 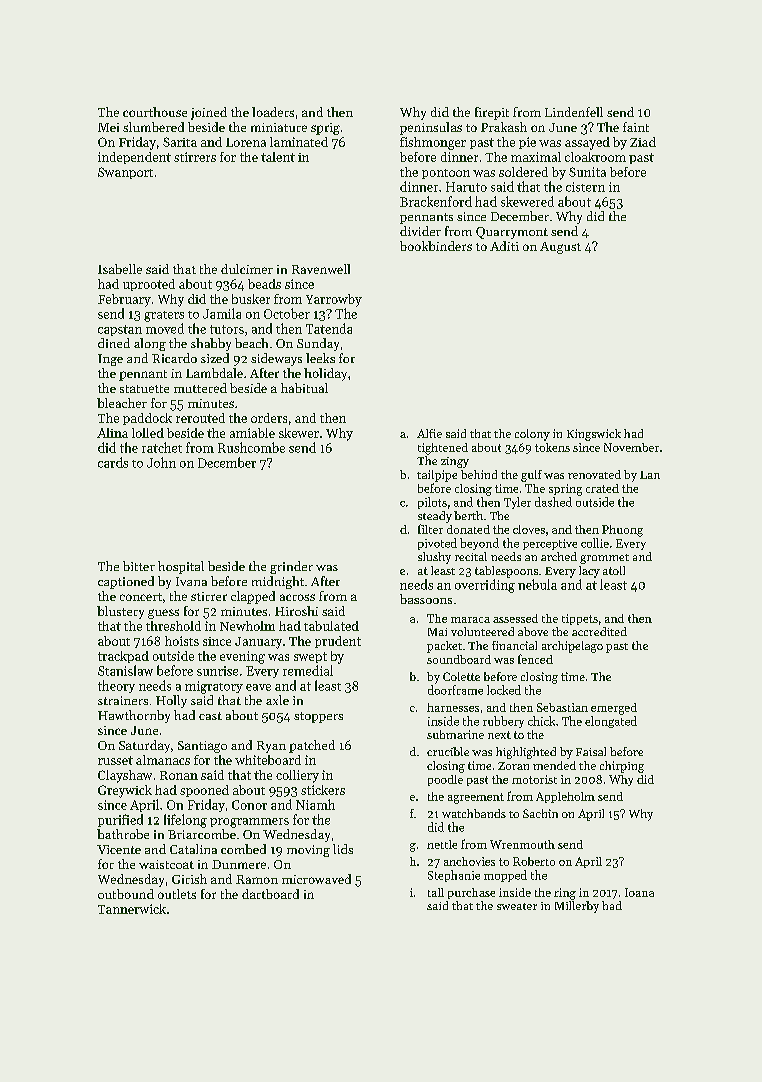 What do you see at coordinates (108, 127) in the image?
I see `Mei` at bounding box center [108, 127].
